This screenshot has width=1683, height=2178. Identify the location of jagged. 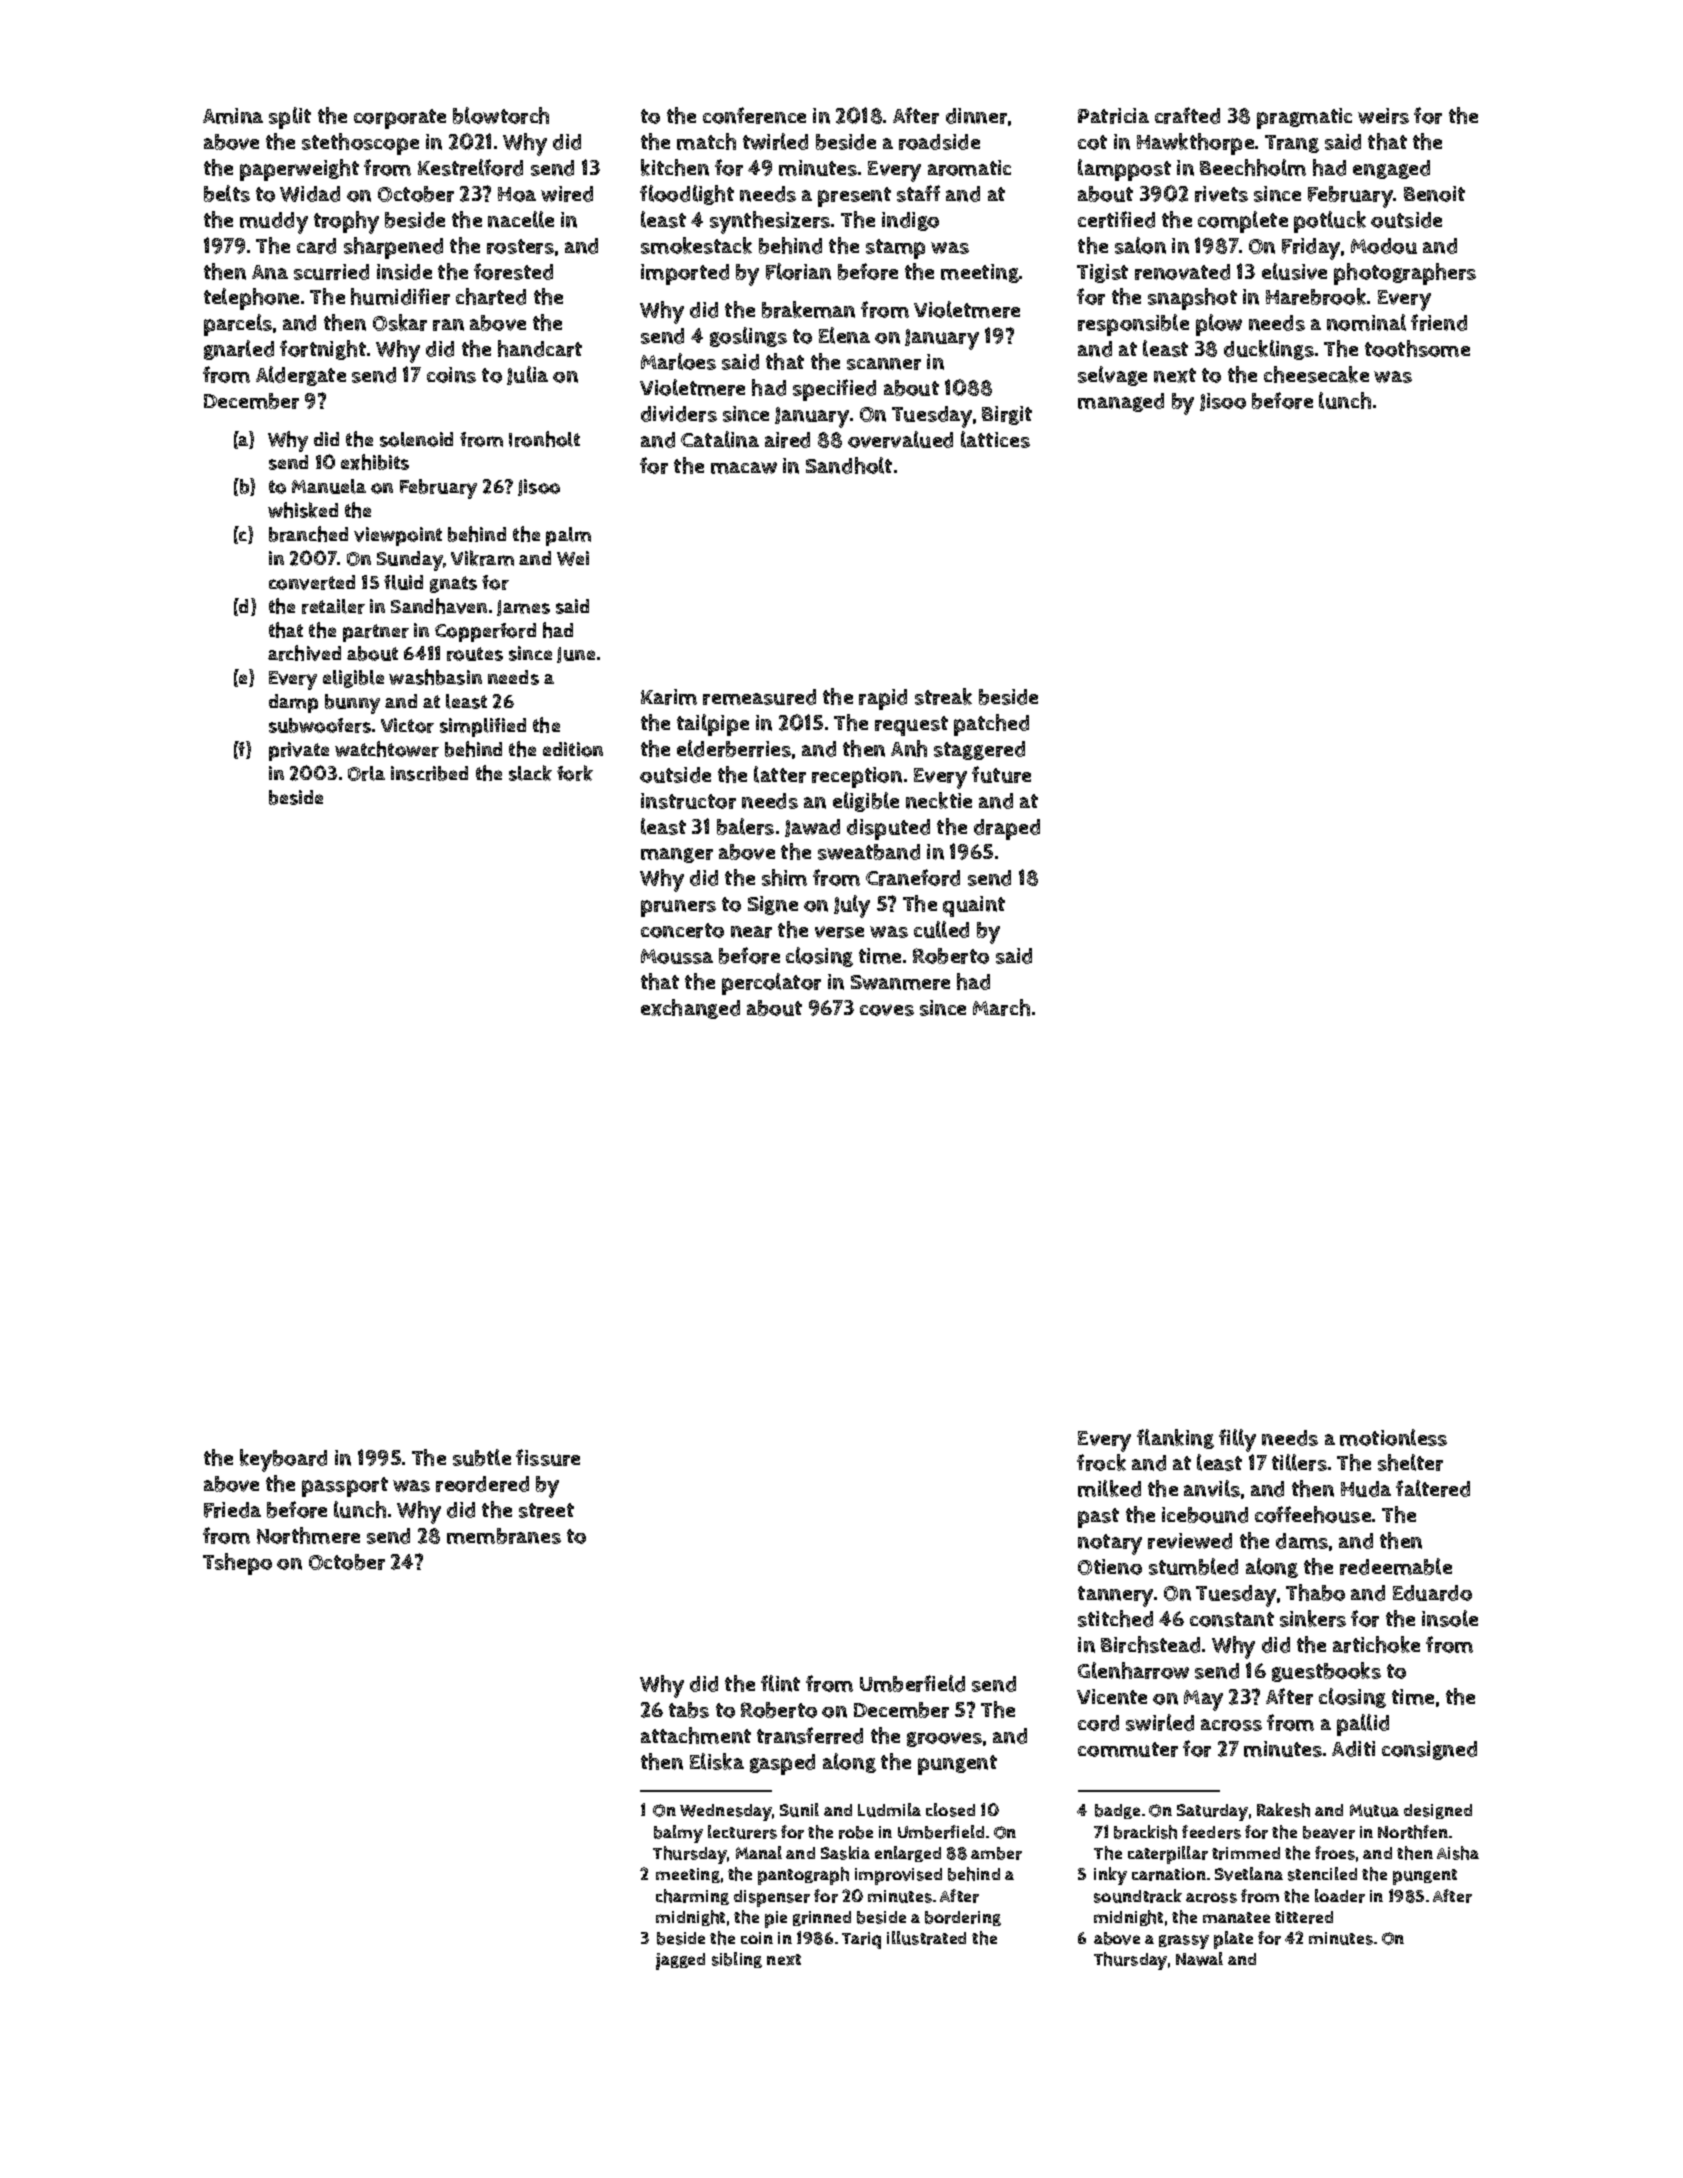
(680, 1961).
